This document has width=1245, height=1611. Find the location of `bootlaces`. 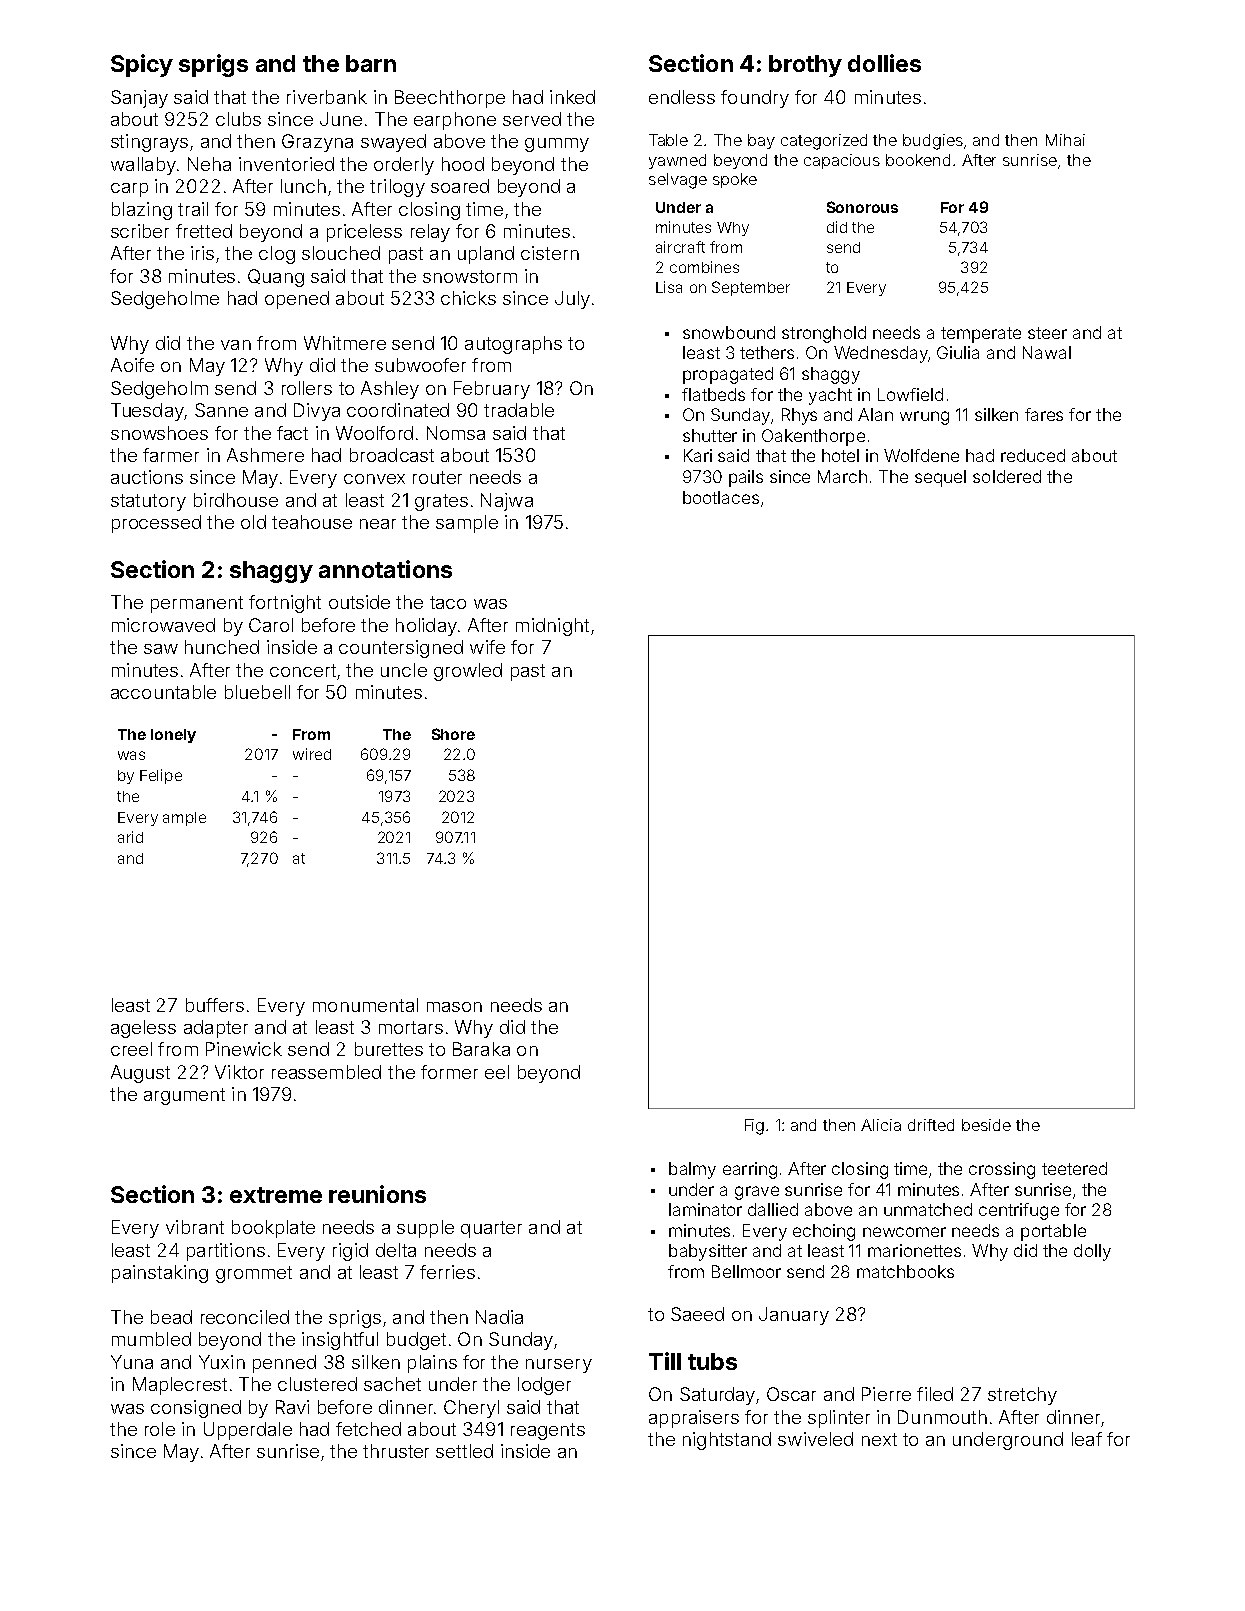

bootlaces is located at coordinates (721, 497).
